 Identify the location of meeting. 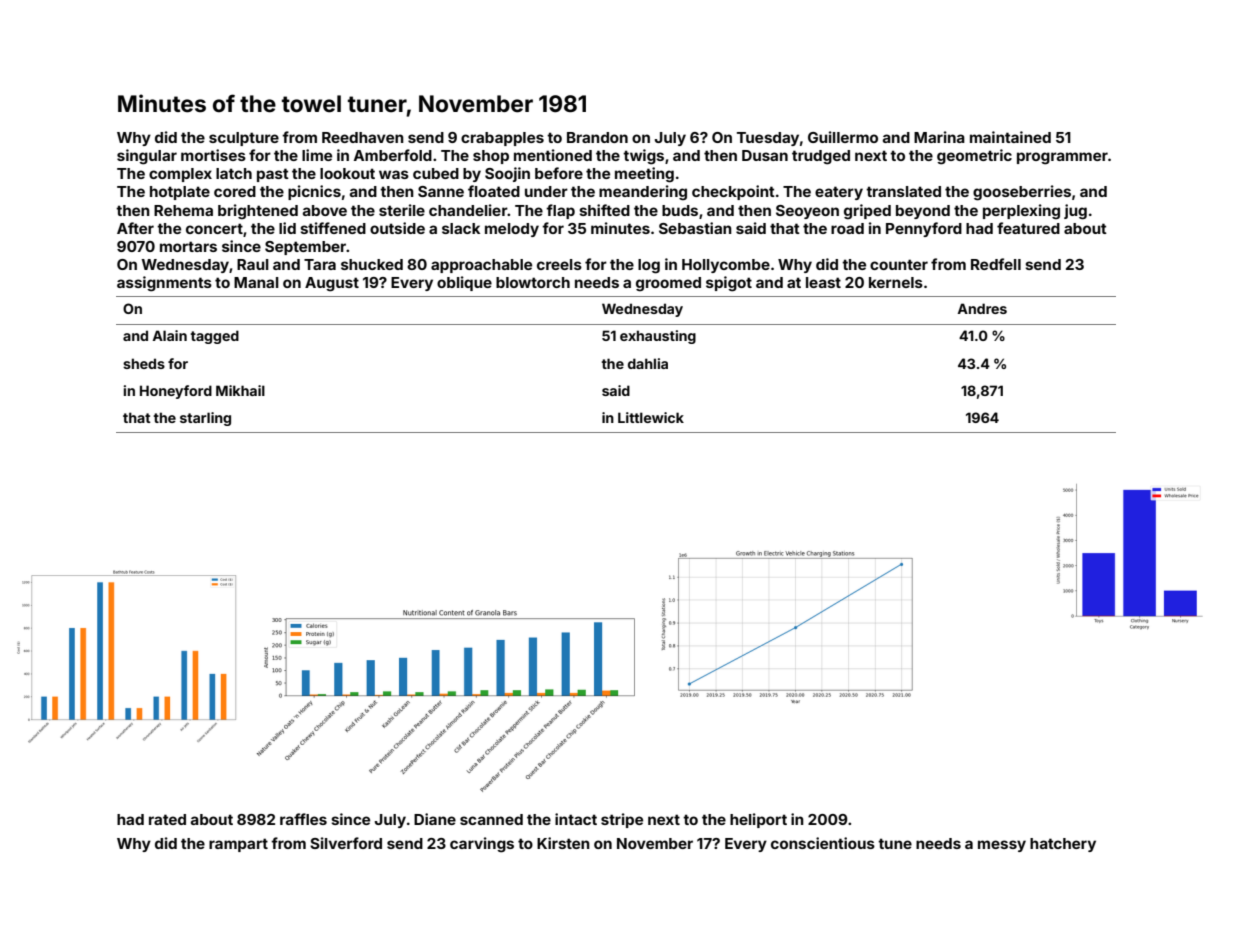
(644, 175).
